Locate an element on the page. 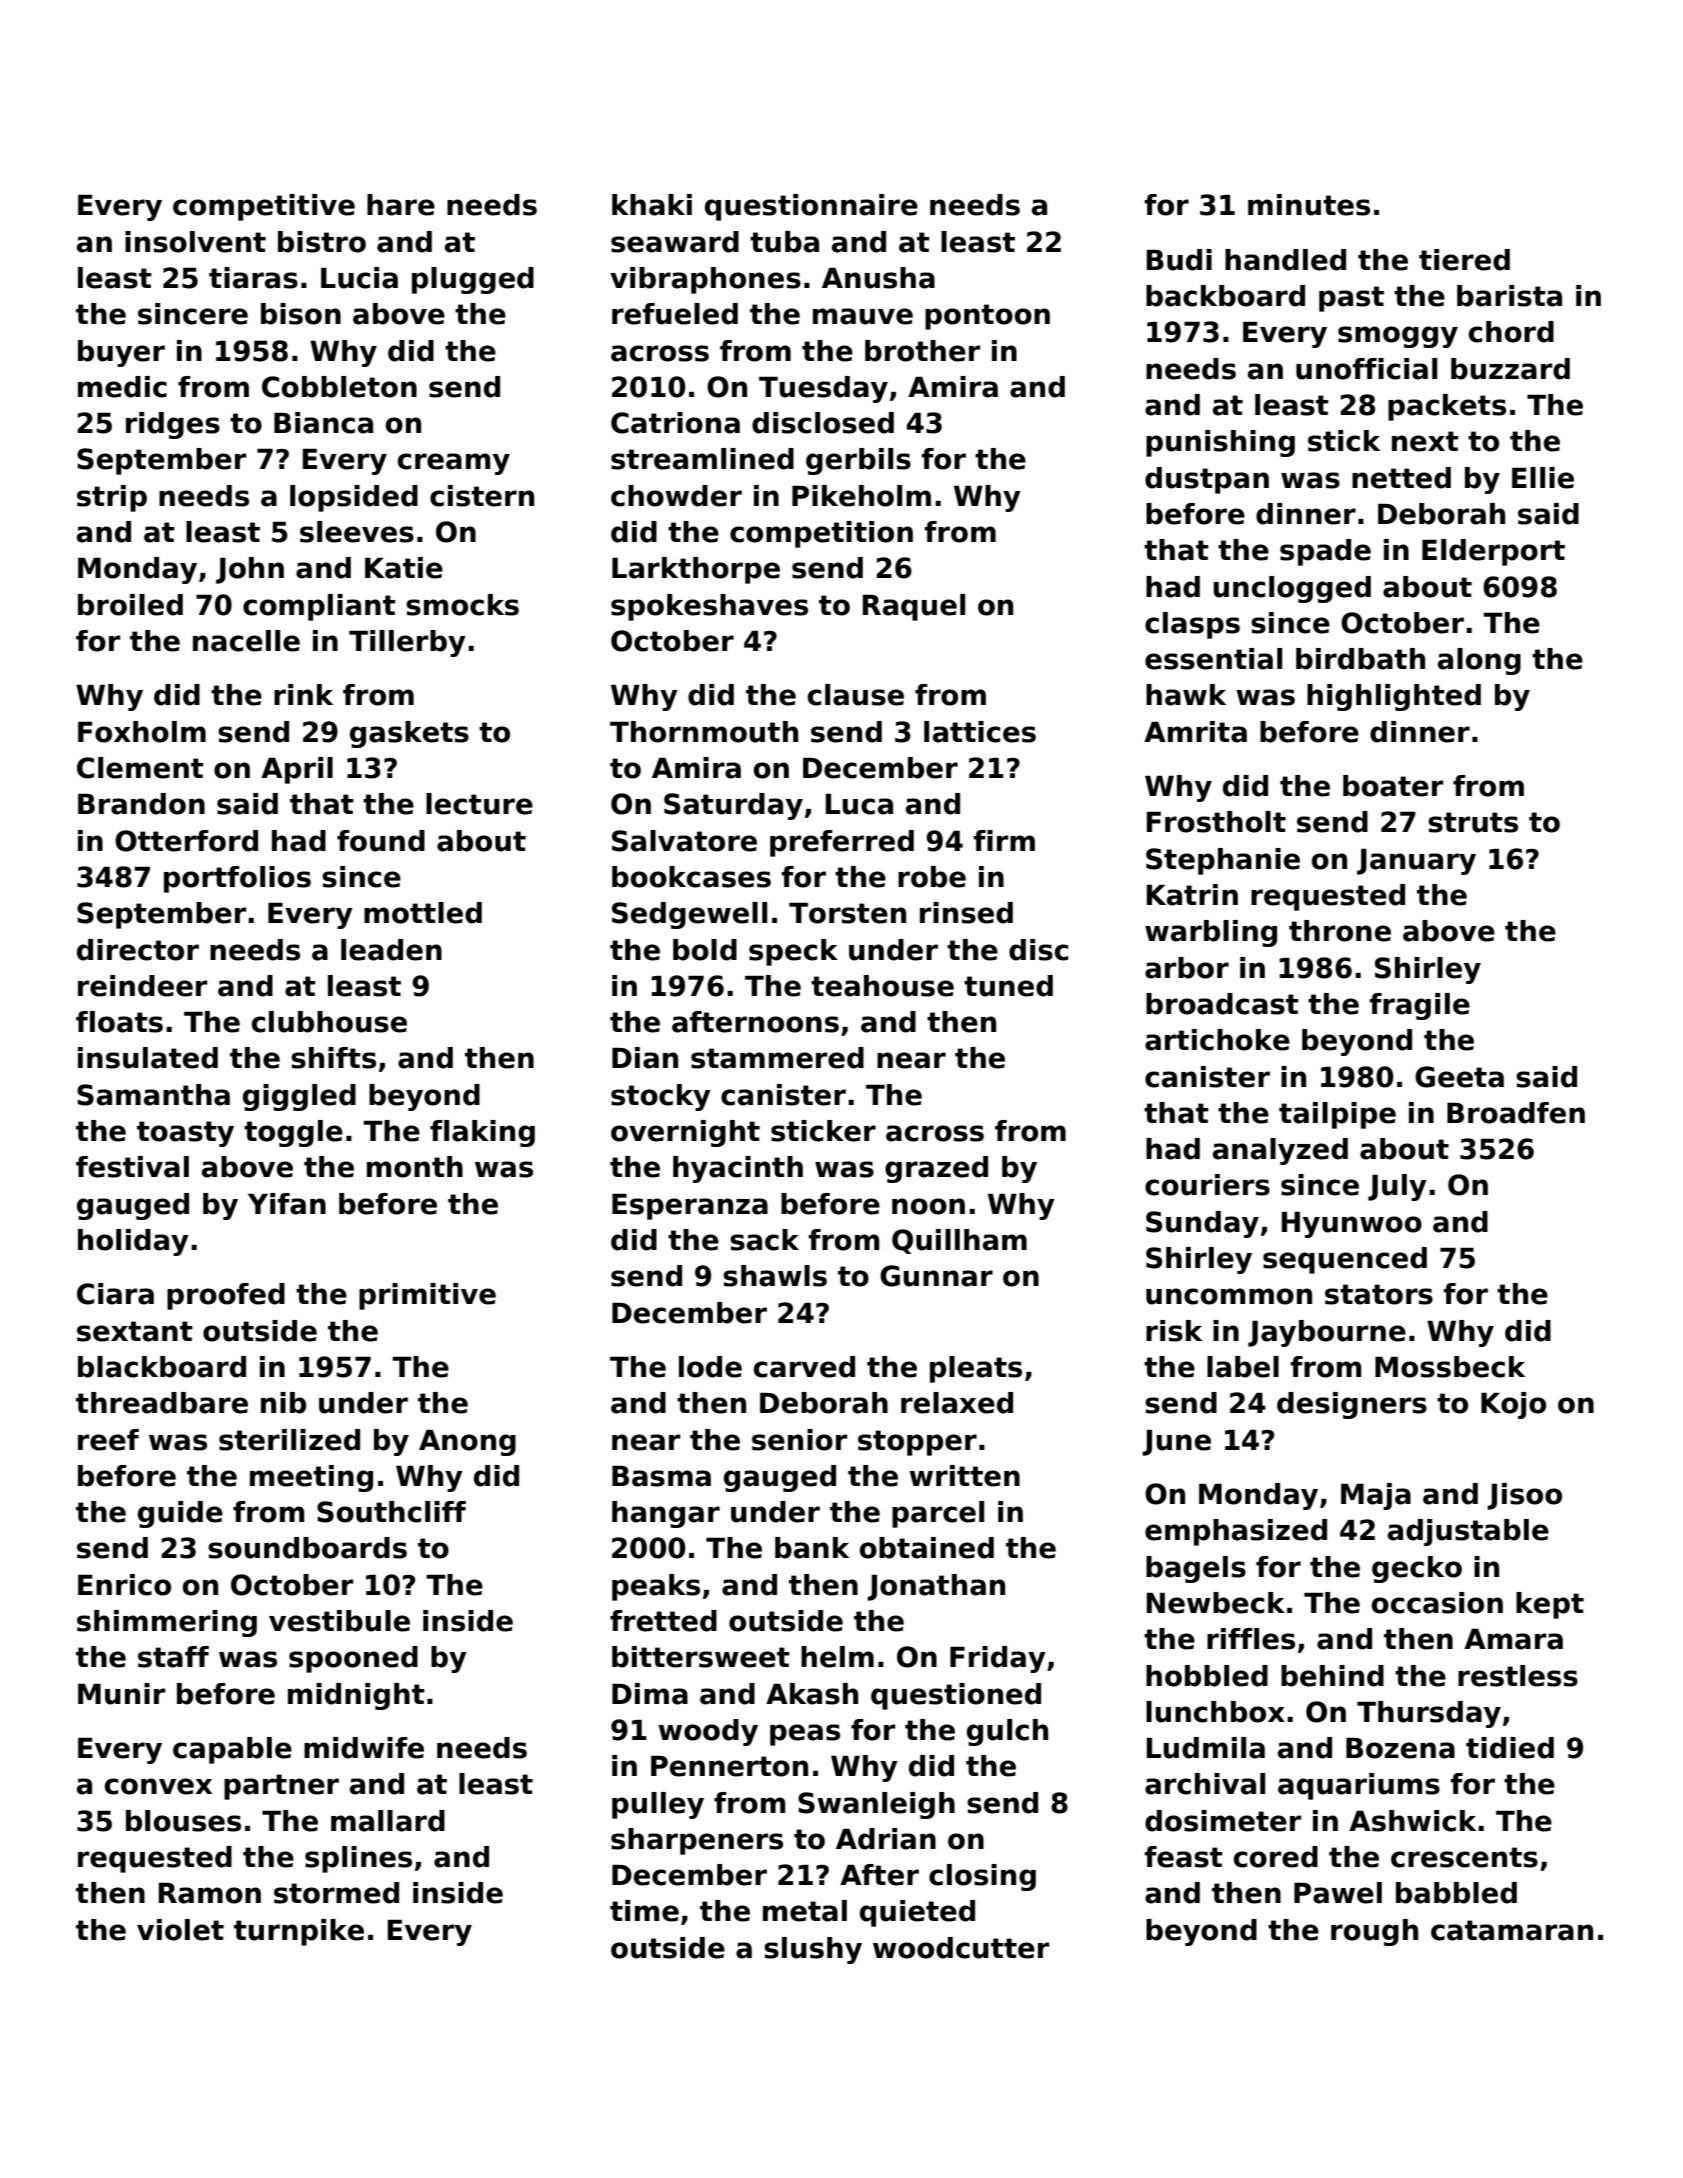 The height and width of the document is (2178, 1683). fragile is located at coordinates (1420, 1006).
